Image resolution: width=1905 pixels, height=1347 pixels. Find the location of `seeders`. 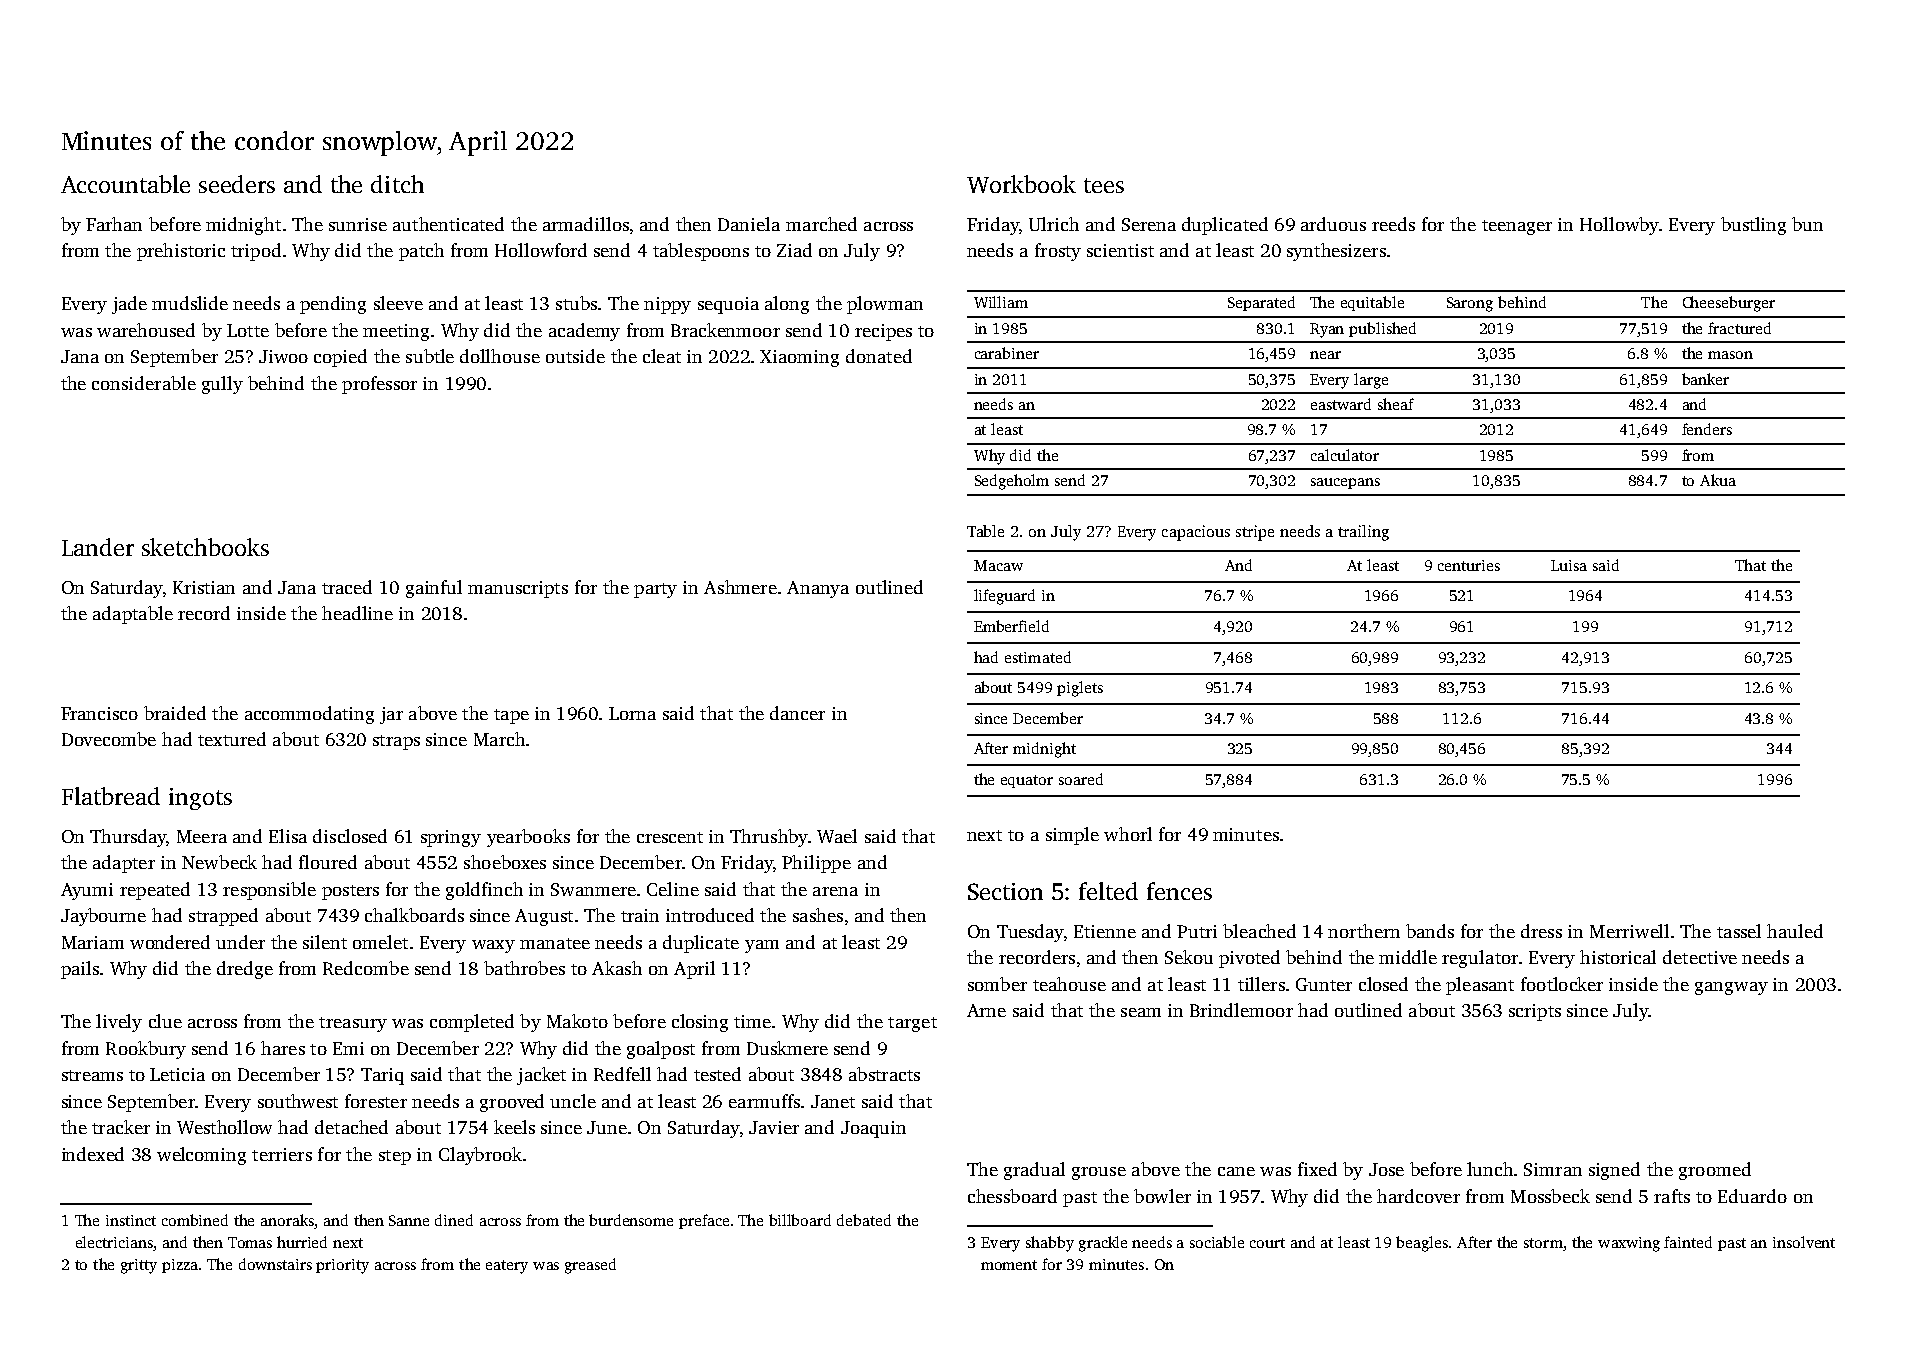

seeders is located at coordinates (237, 184).
